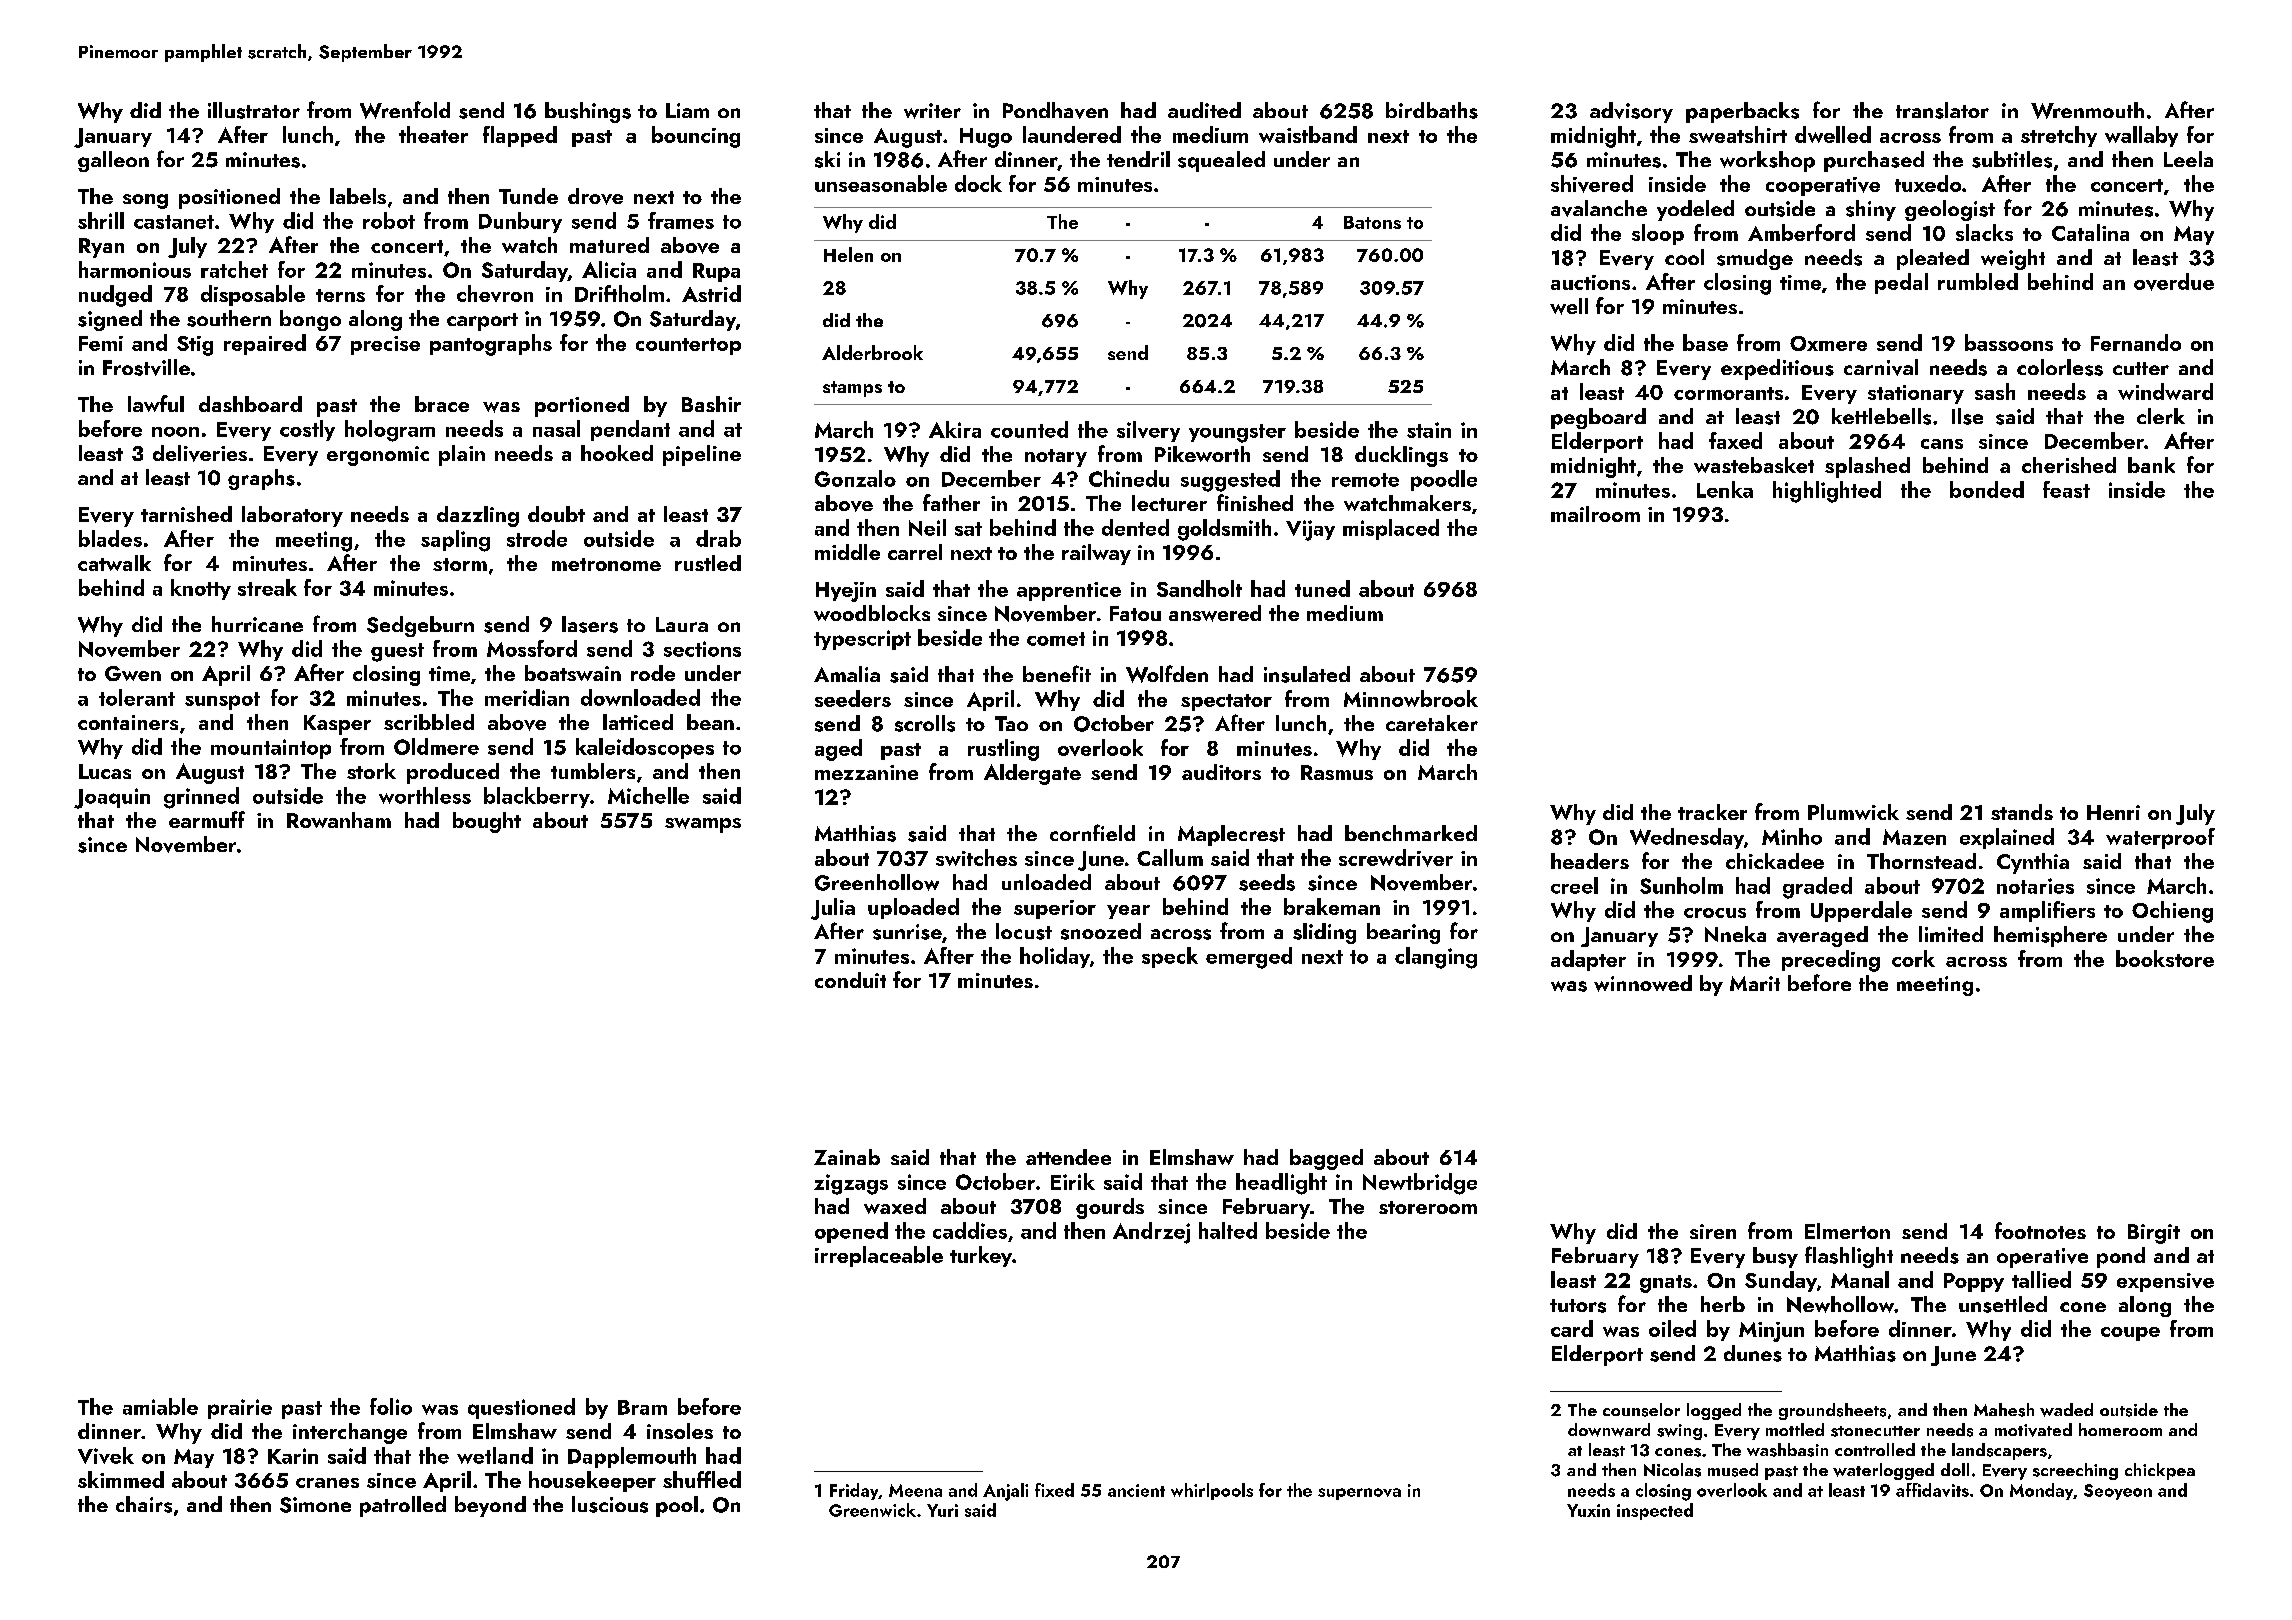  What do you see at coordinates (610, 1504) in the document?
I see `luscious` at bounding box center [610, 1504].
